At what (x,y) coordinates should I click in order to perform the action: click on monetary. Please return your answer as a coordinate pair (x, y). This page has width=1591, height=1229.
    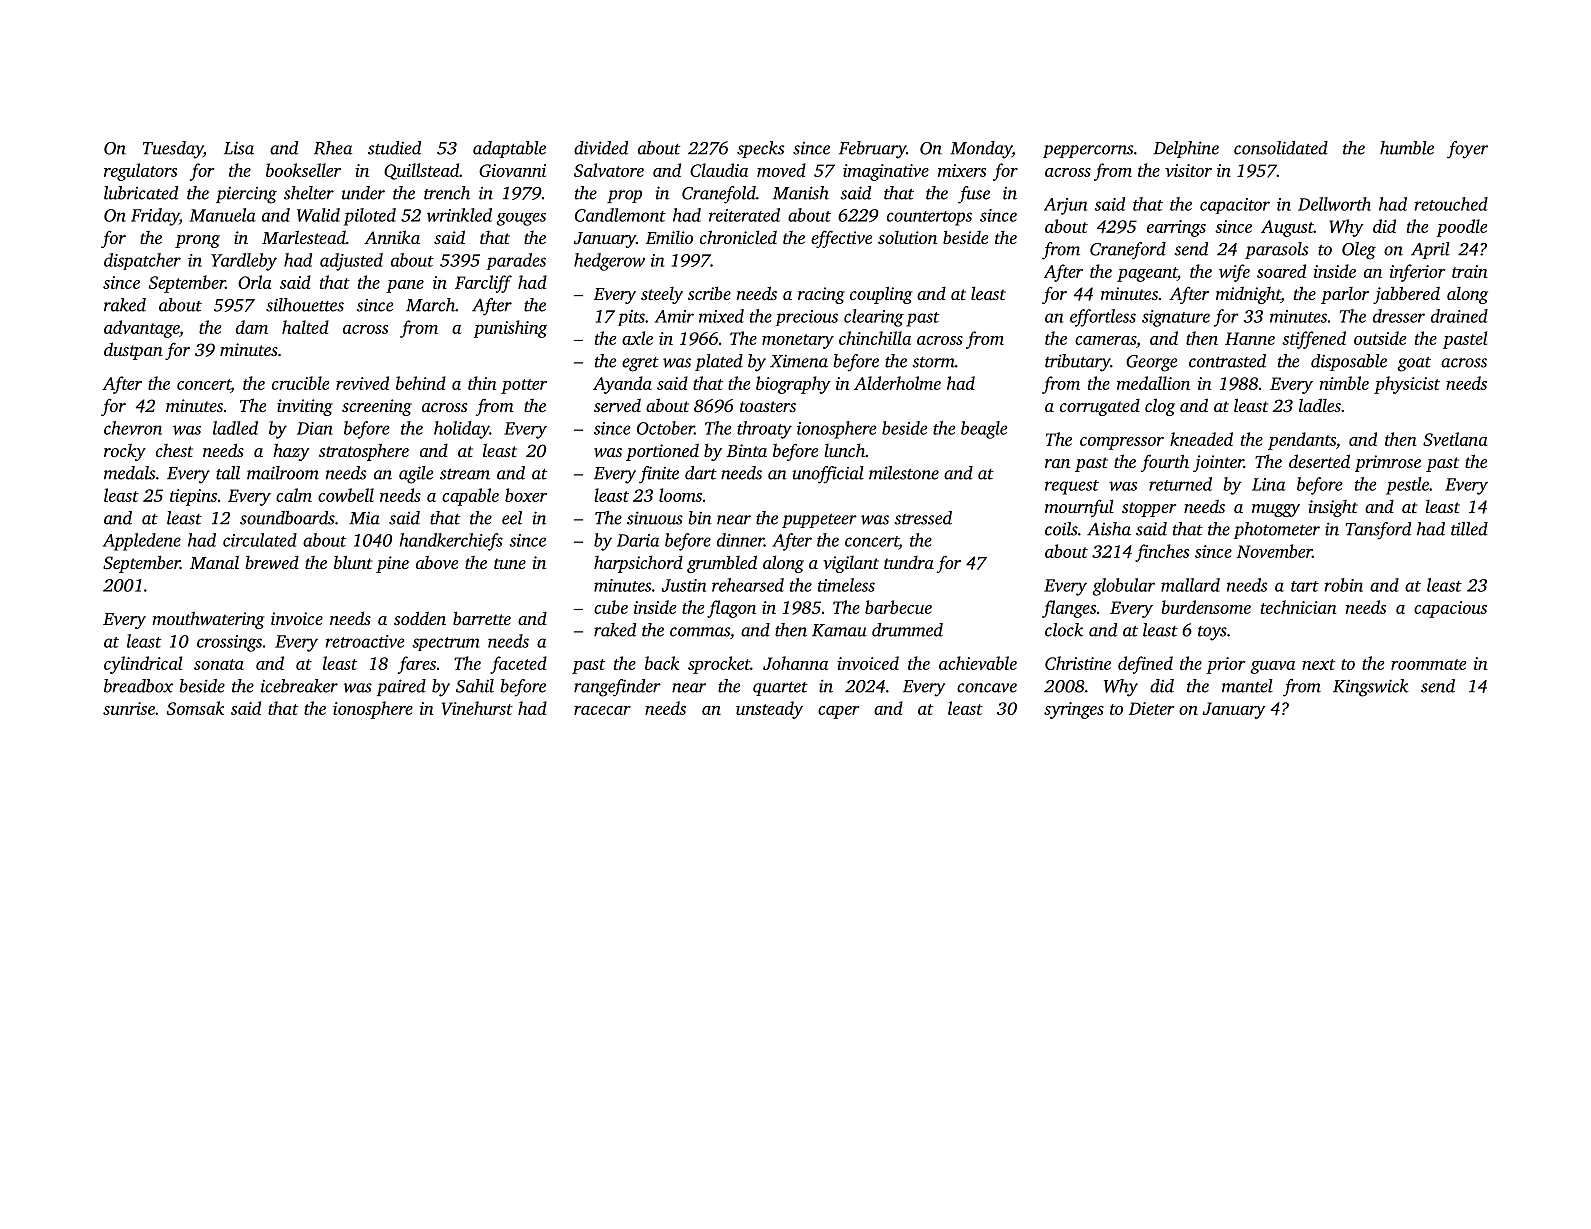
    Looking at the image, I should click on (798, 341).
